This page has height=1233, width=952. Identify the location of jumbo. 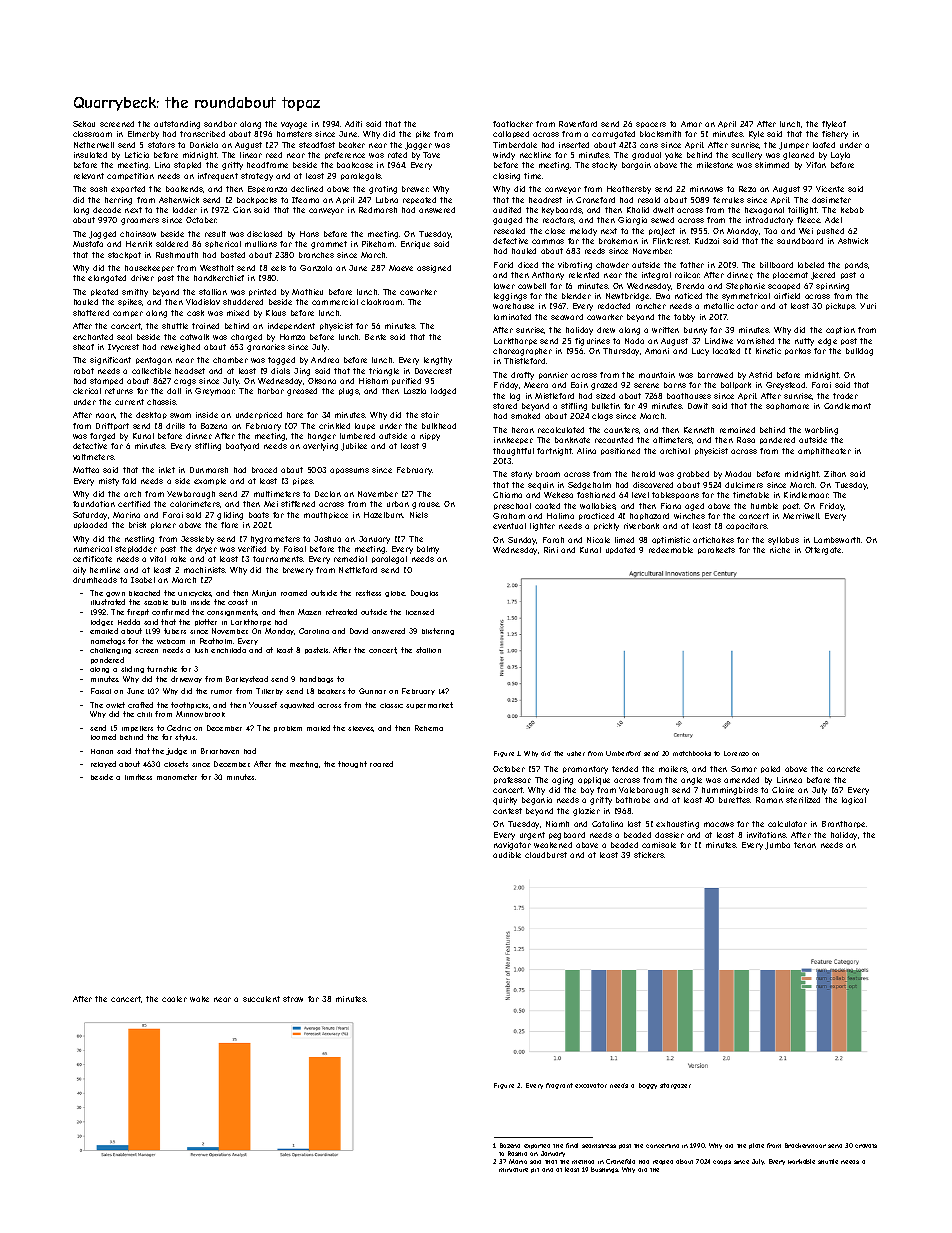
(777, 846).
